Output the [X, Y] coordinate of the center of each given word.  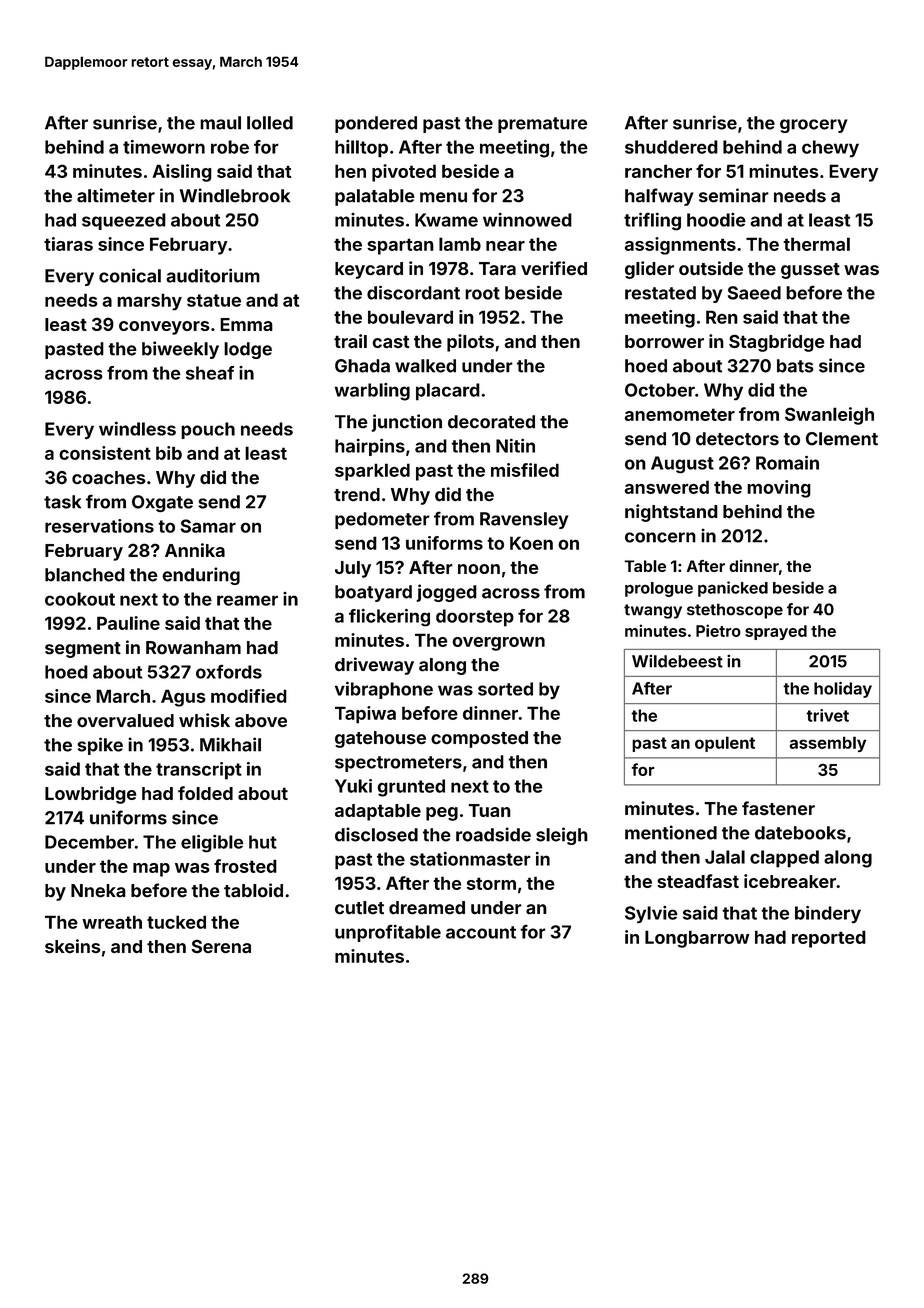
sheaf [210, 373]
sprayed [776, 632]
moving [779, 489]
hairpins [370, 447]
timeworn [164, 147]
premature [543, 125]
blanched [85, 575]
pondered [376, 124]
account [481, 932]
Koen [531, 543]
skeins [72, 946]
